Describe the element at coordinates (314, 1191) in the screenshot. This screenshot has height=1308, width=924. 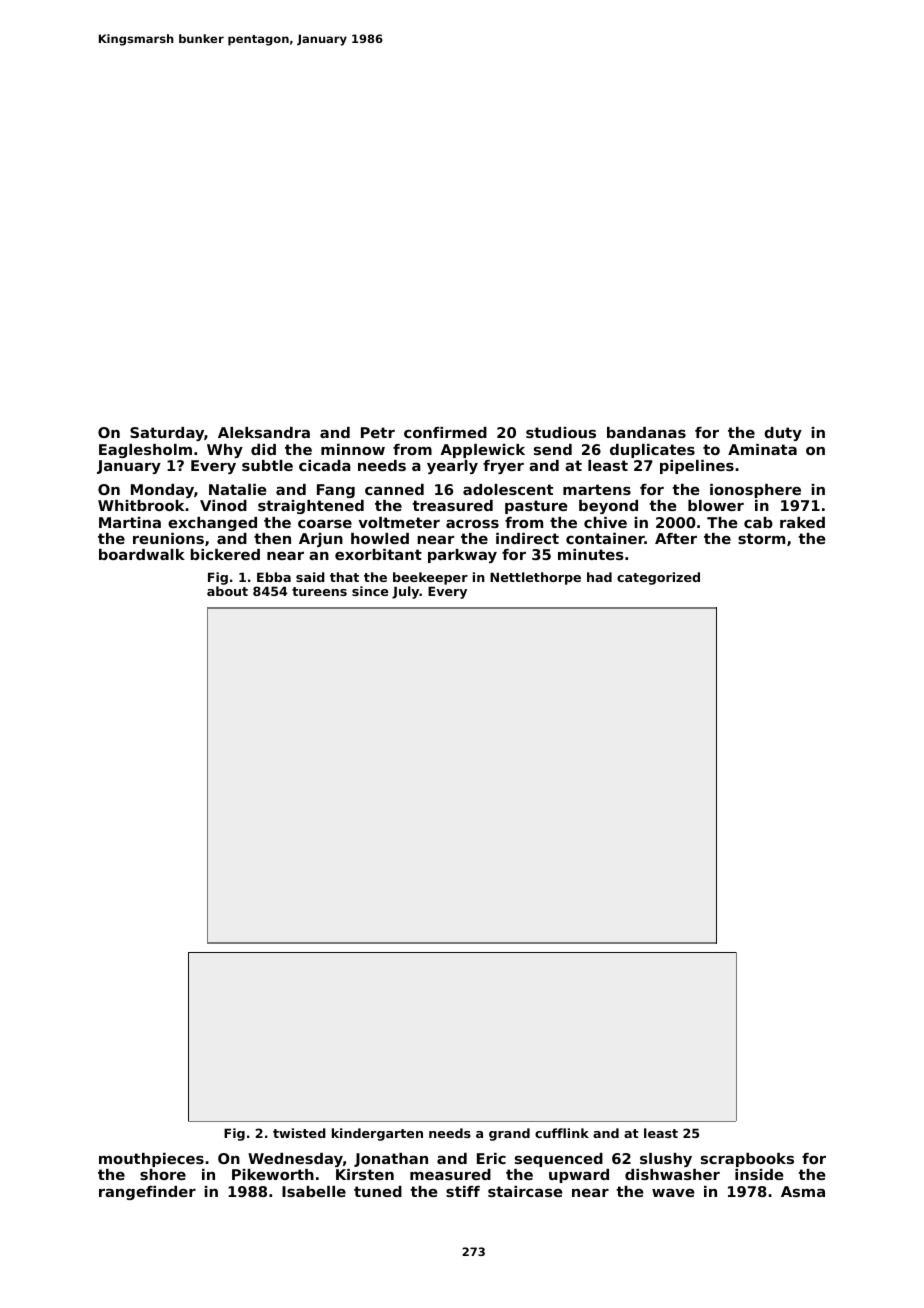
I see `Isabelle` at that location.
